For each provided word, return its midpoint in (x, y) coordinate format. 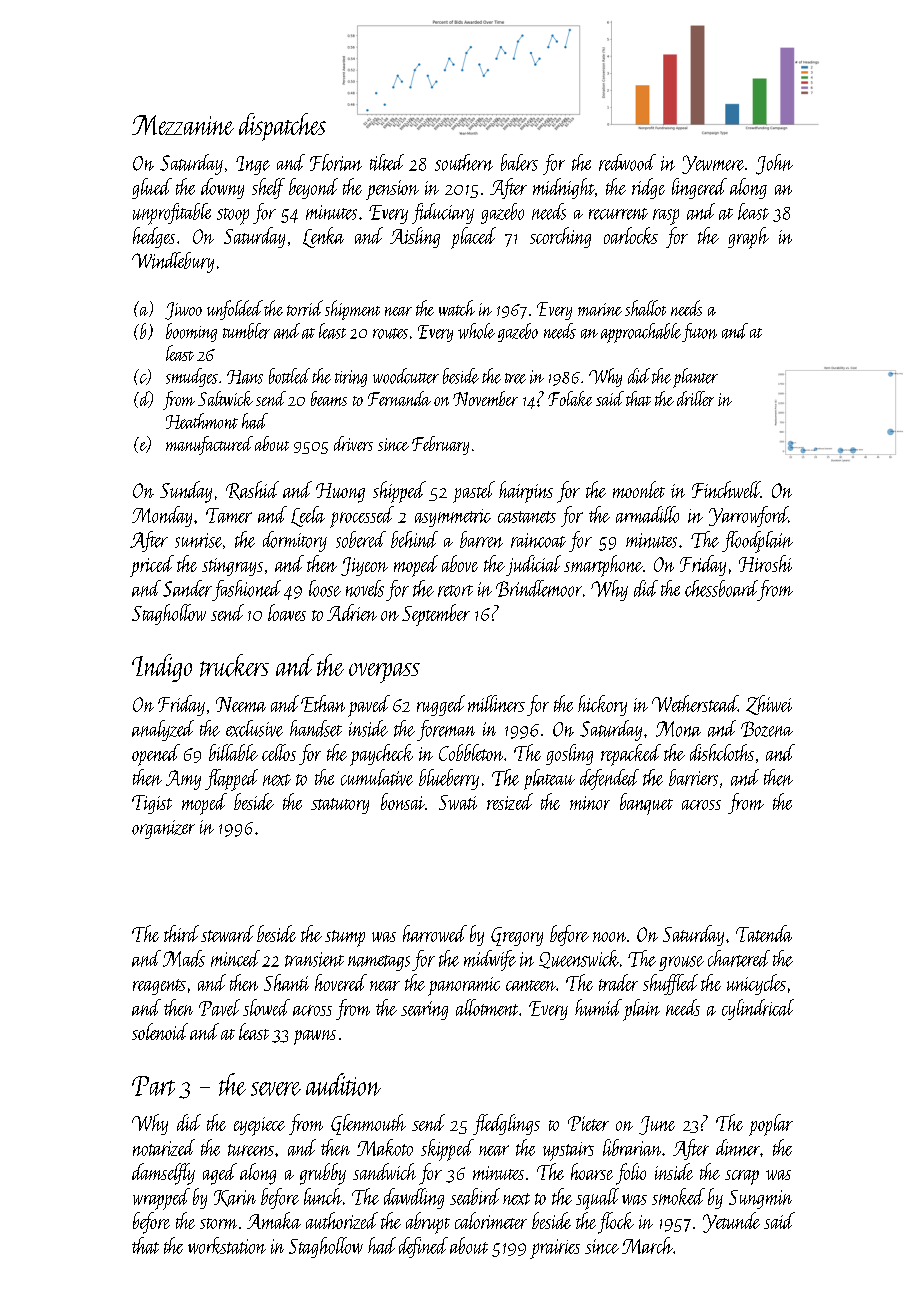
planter (695, 378)
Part (153, 1086)
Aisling (415, 237)
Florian (336, 162)
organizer (163, 829)
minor (590, 803)
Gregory (517, 936)
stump (345, 938)
